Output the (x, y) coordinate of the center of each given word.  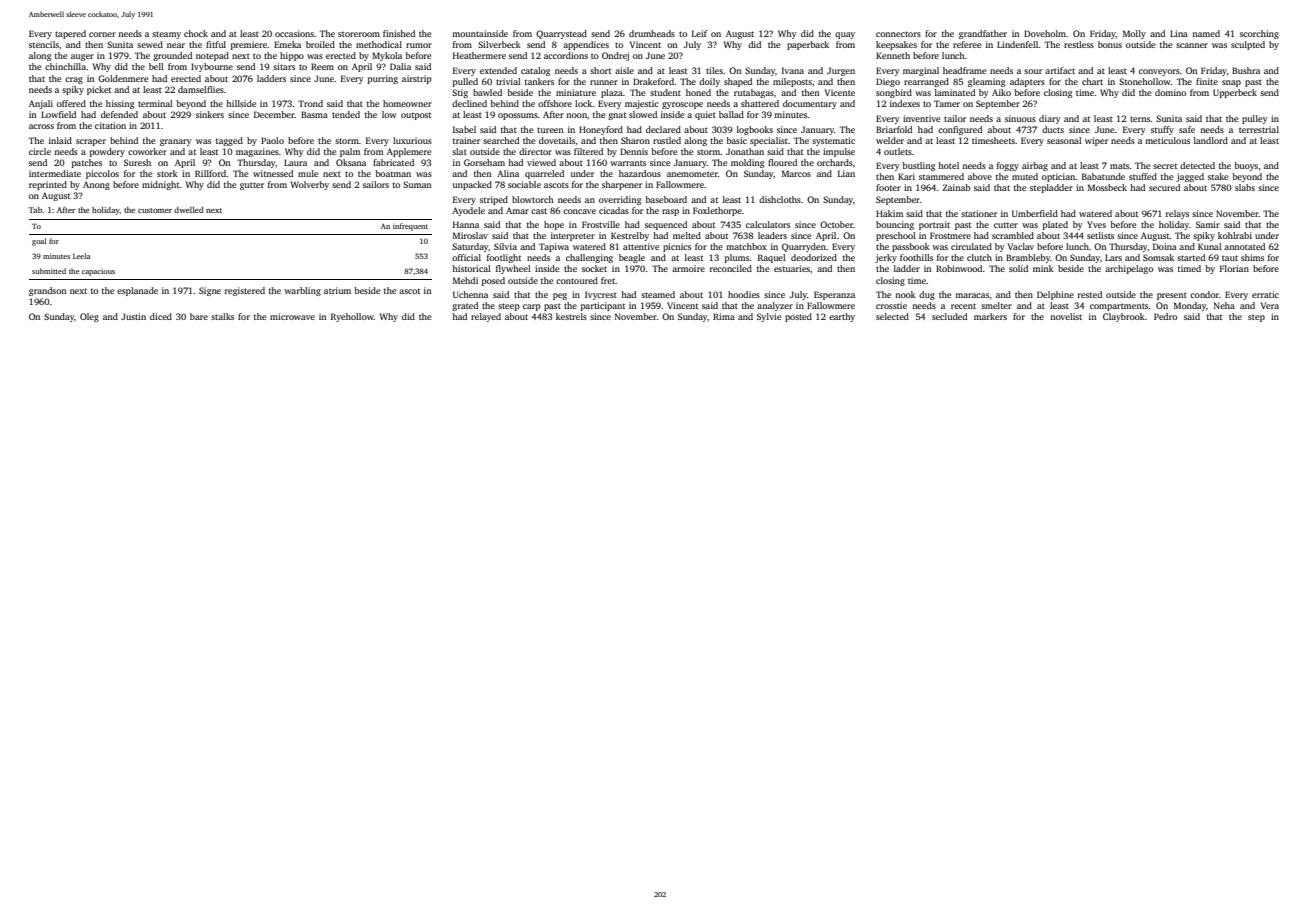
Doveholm (1045, 33)
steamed (658, 294)
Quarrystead (561, 34)
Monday (1190, 306)
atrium (337, 290)
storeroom (359, 34)
